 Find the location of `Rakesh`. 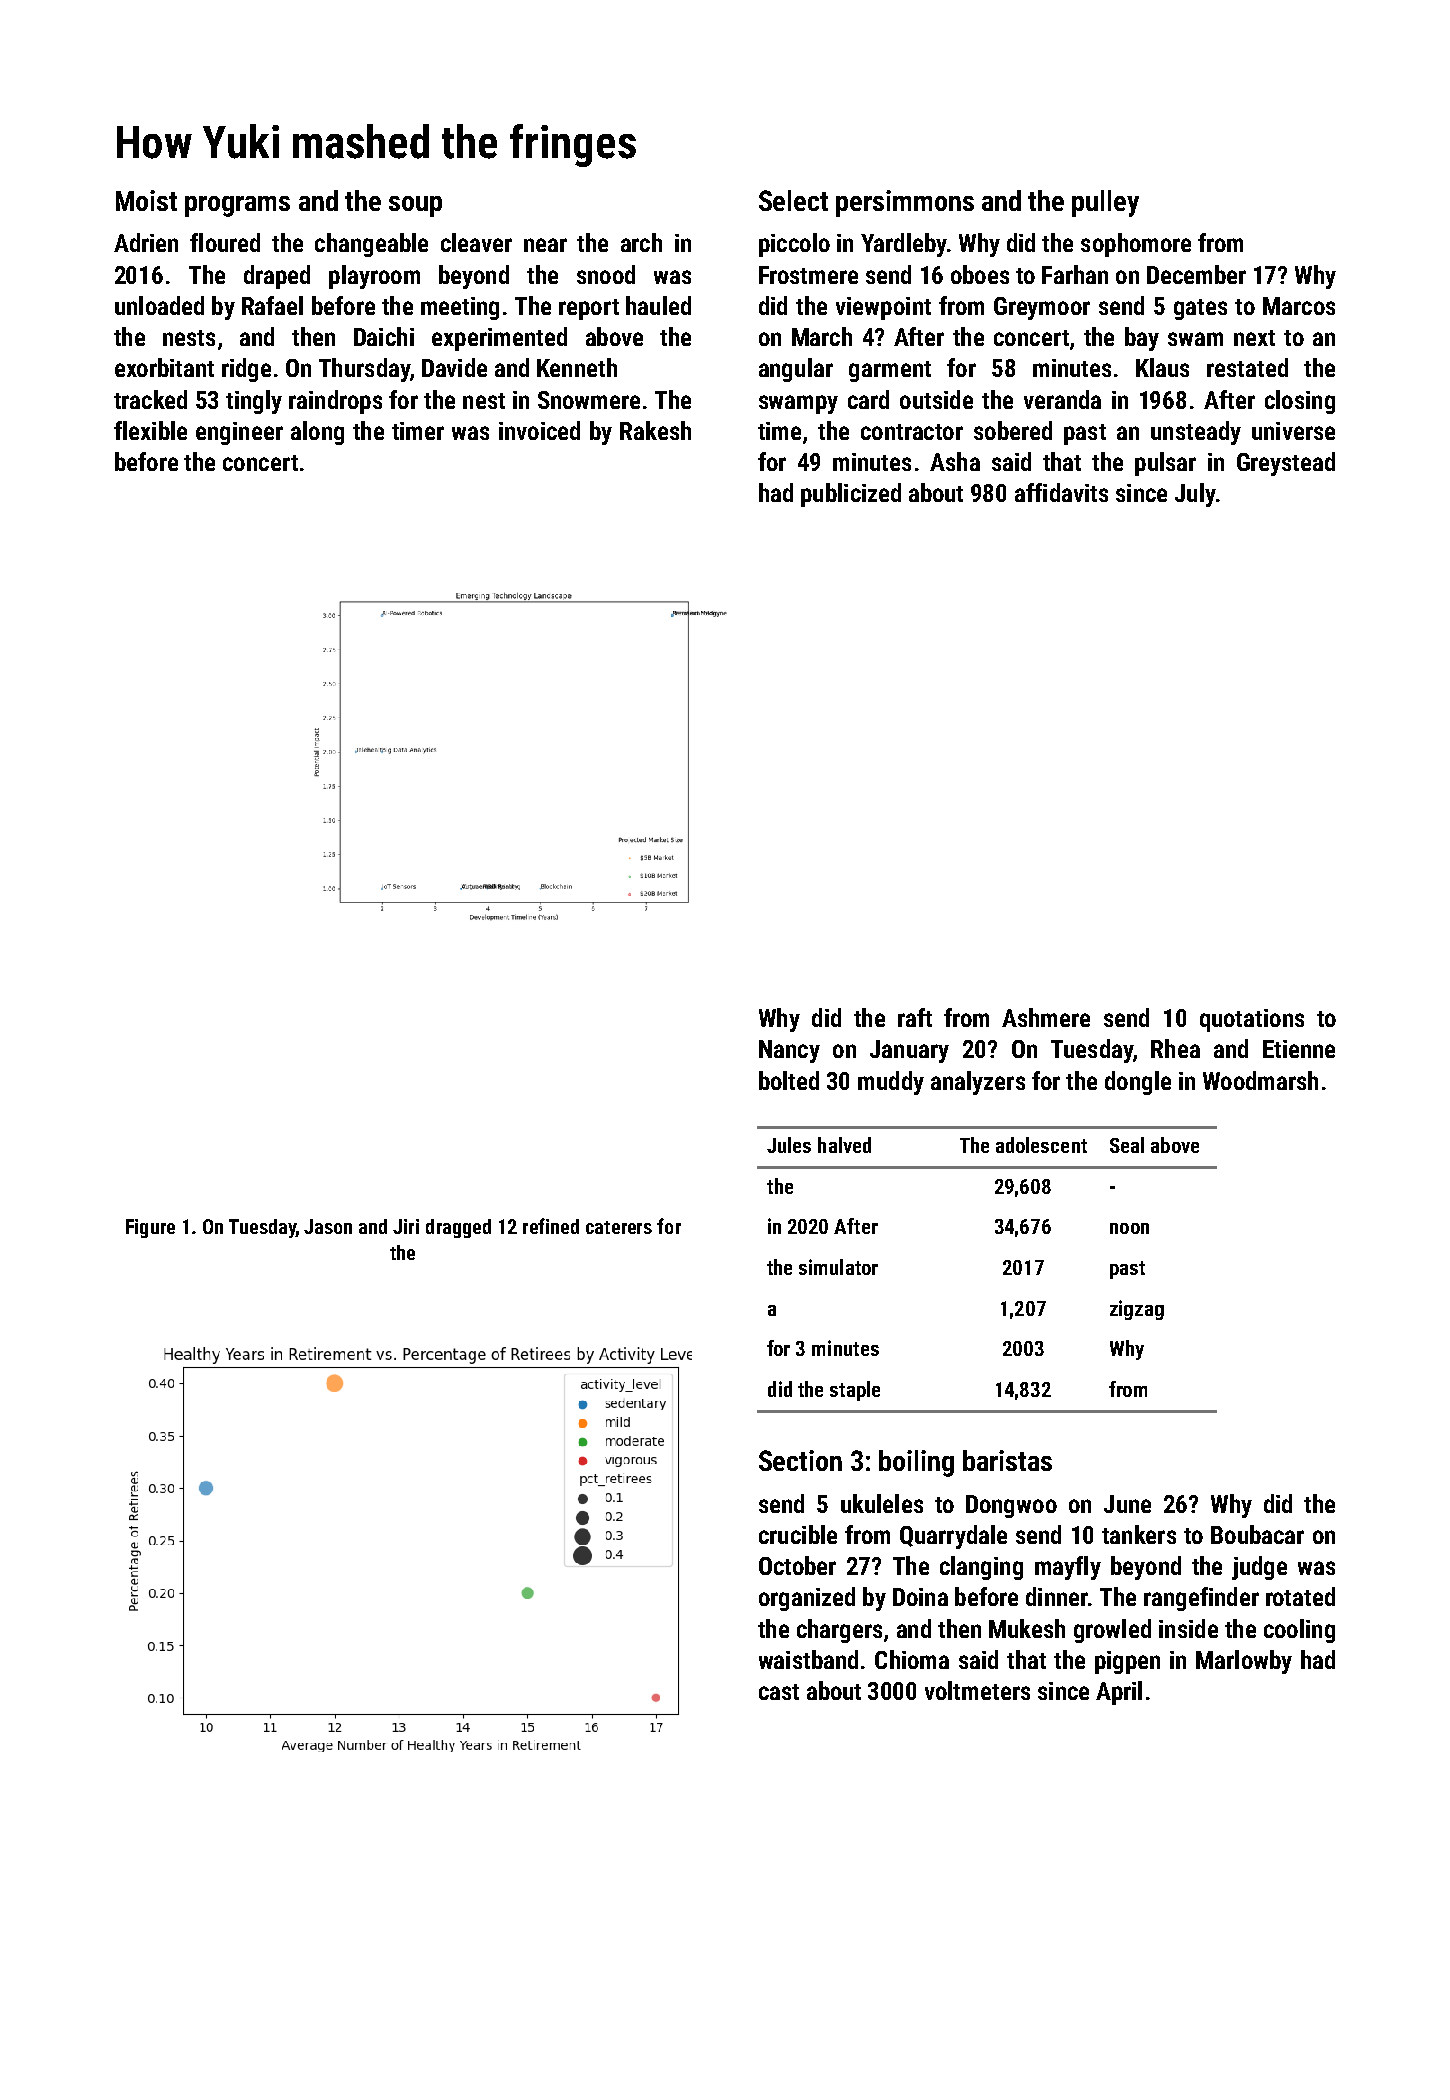

Rakesh is located at coordinates (655, 430).
